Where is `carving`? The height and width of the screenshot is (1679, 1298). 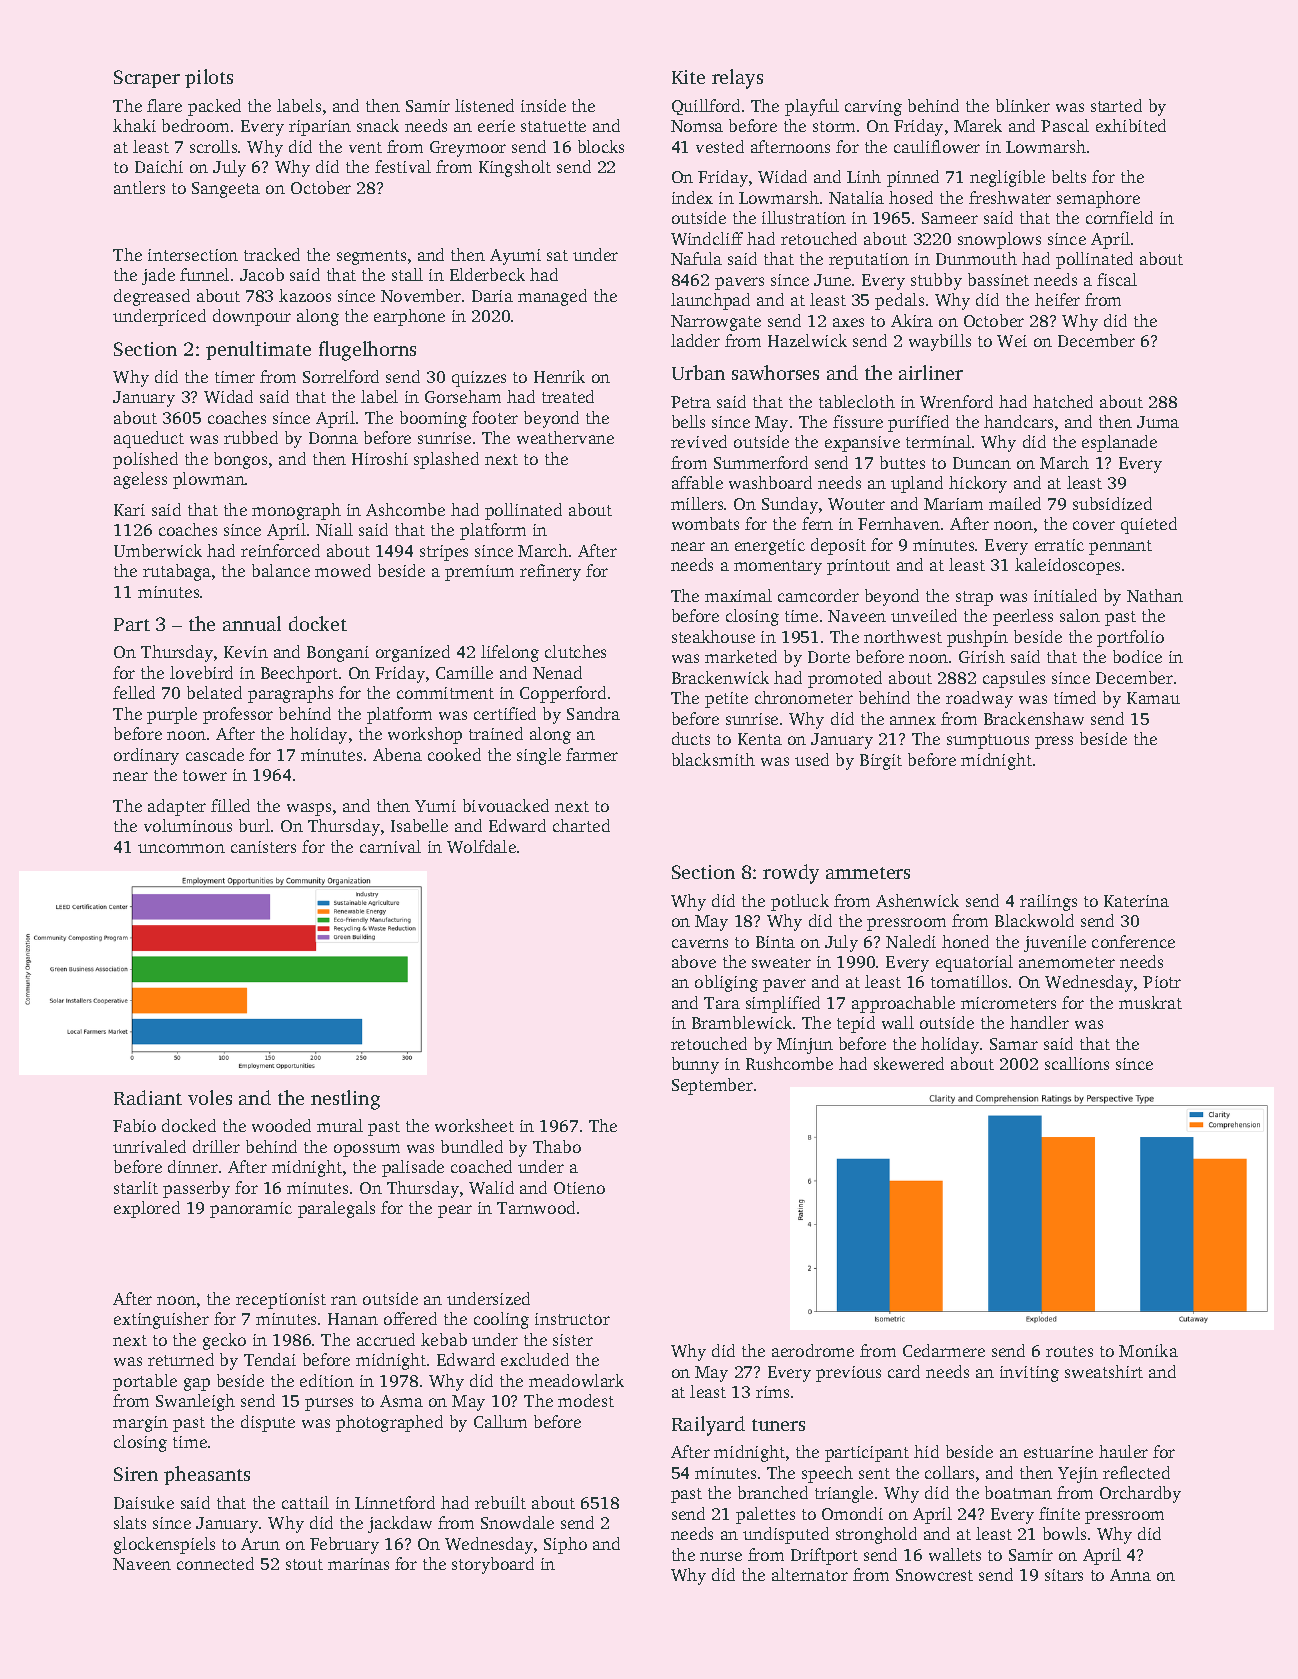 carving is located at coordinates (873, 108).
